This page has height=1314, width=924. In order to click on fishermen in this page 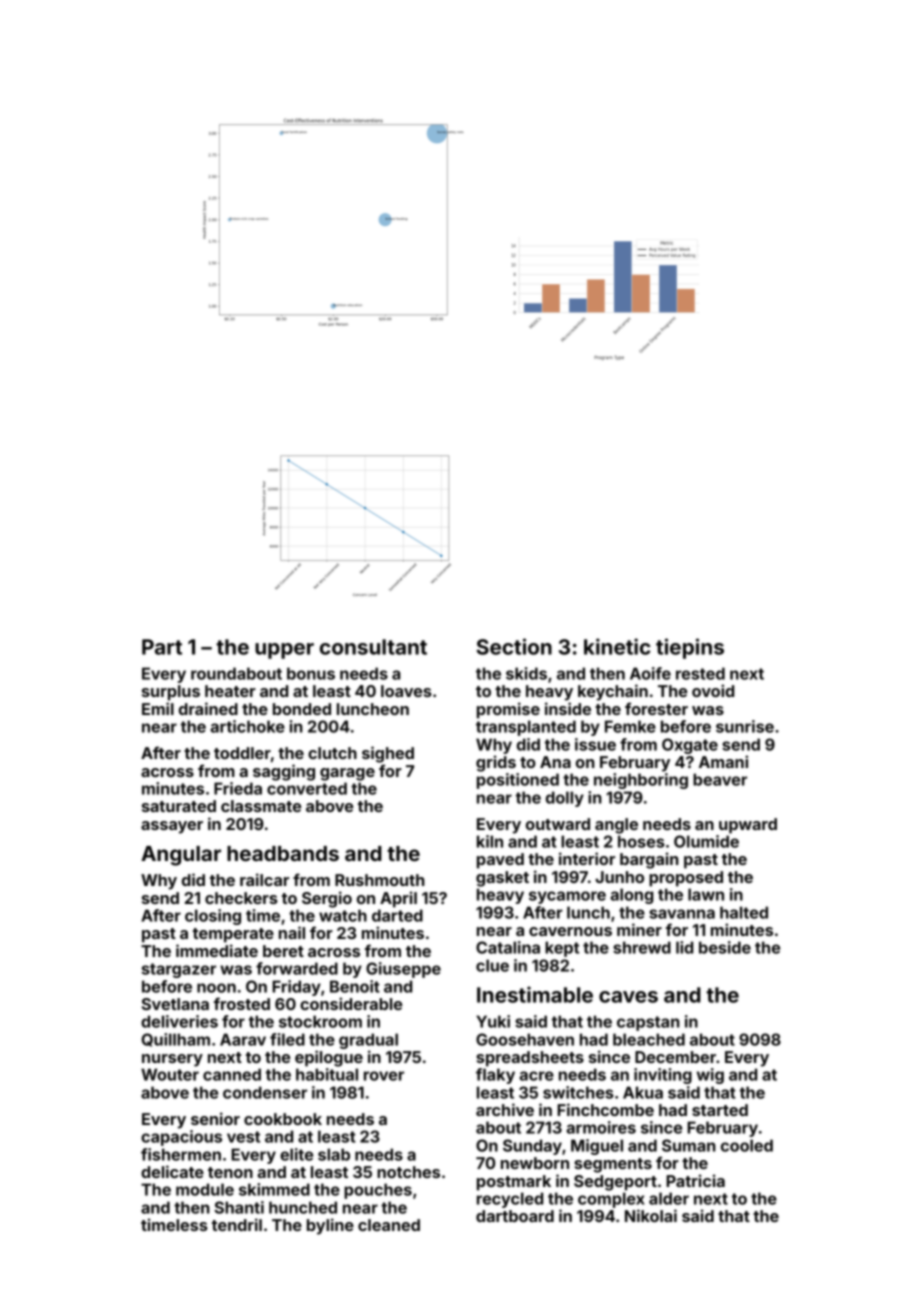, I will do `click(181, 1154)`.
